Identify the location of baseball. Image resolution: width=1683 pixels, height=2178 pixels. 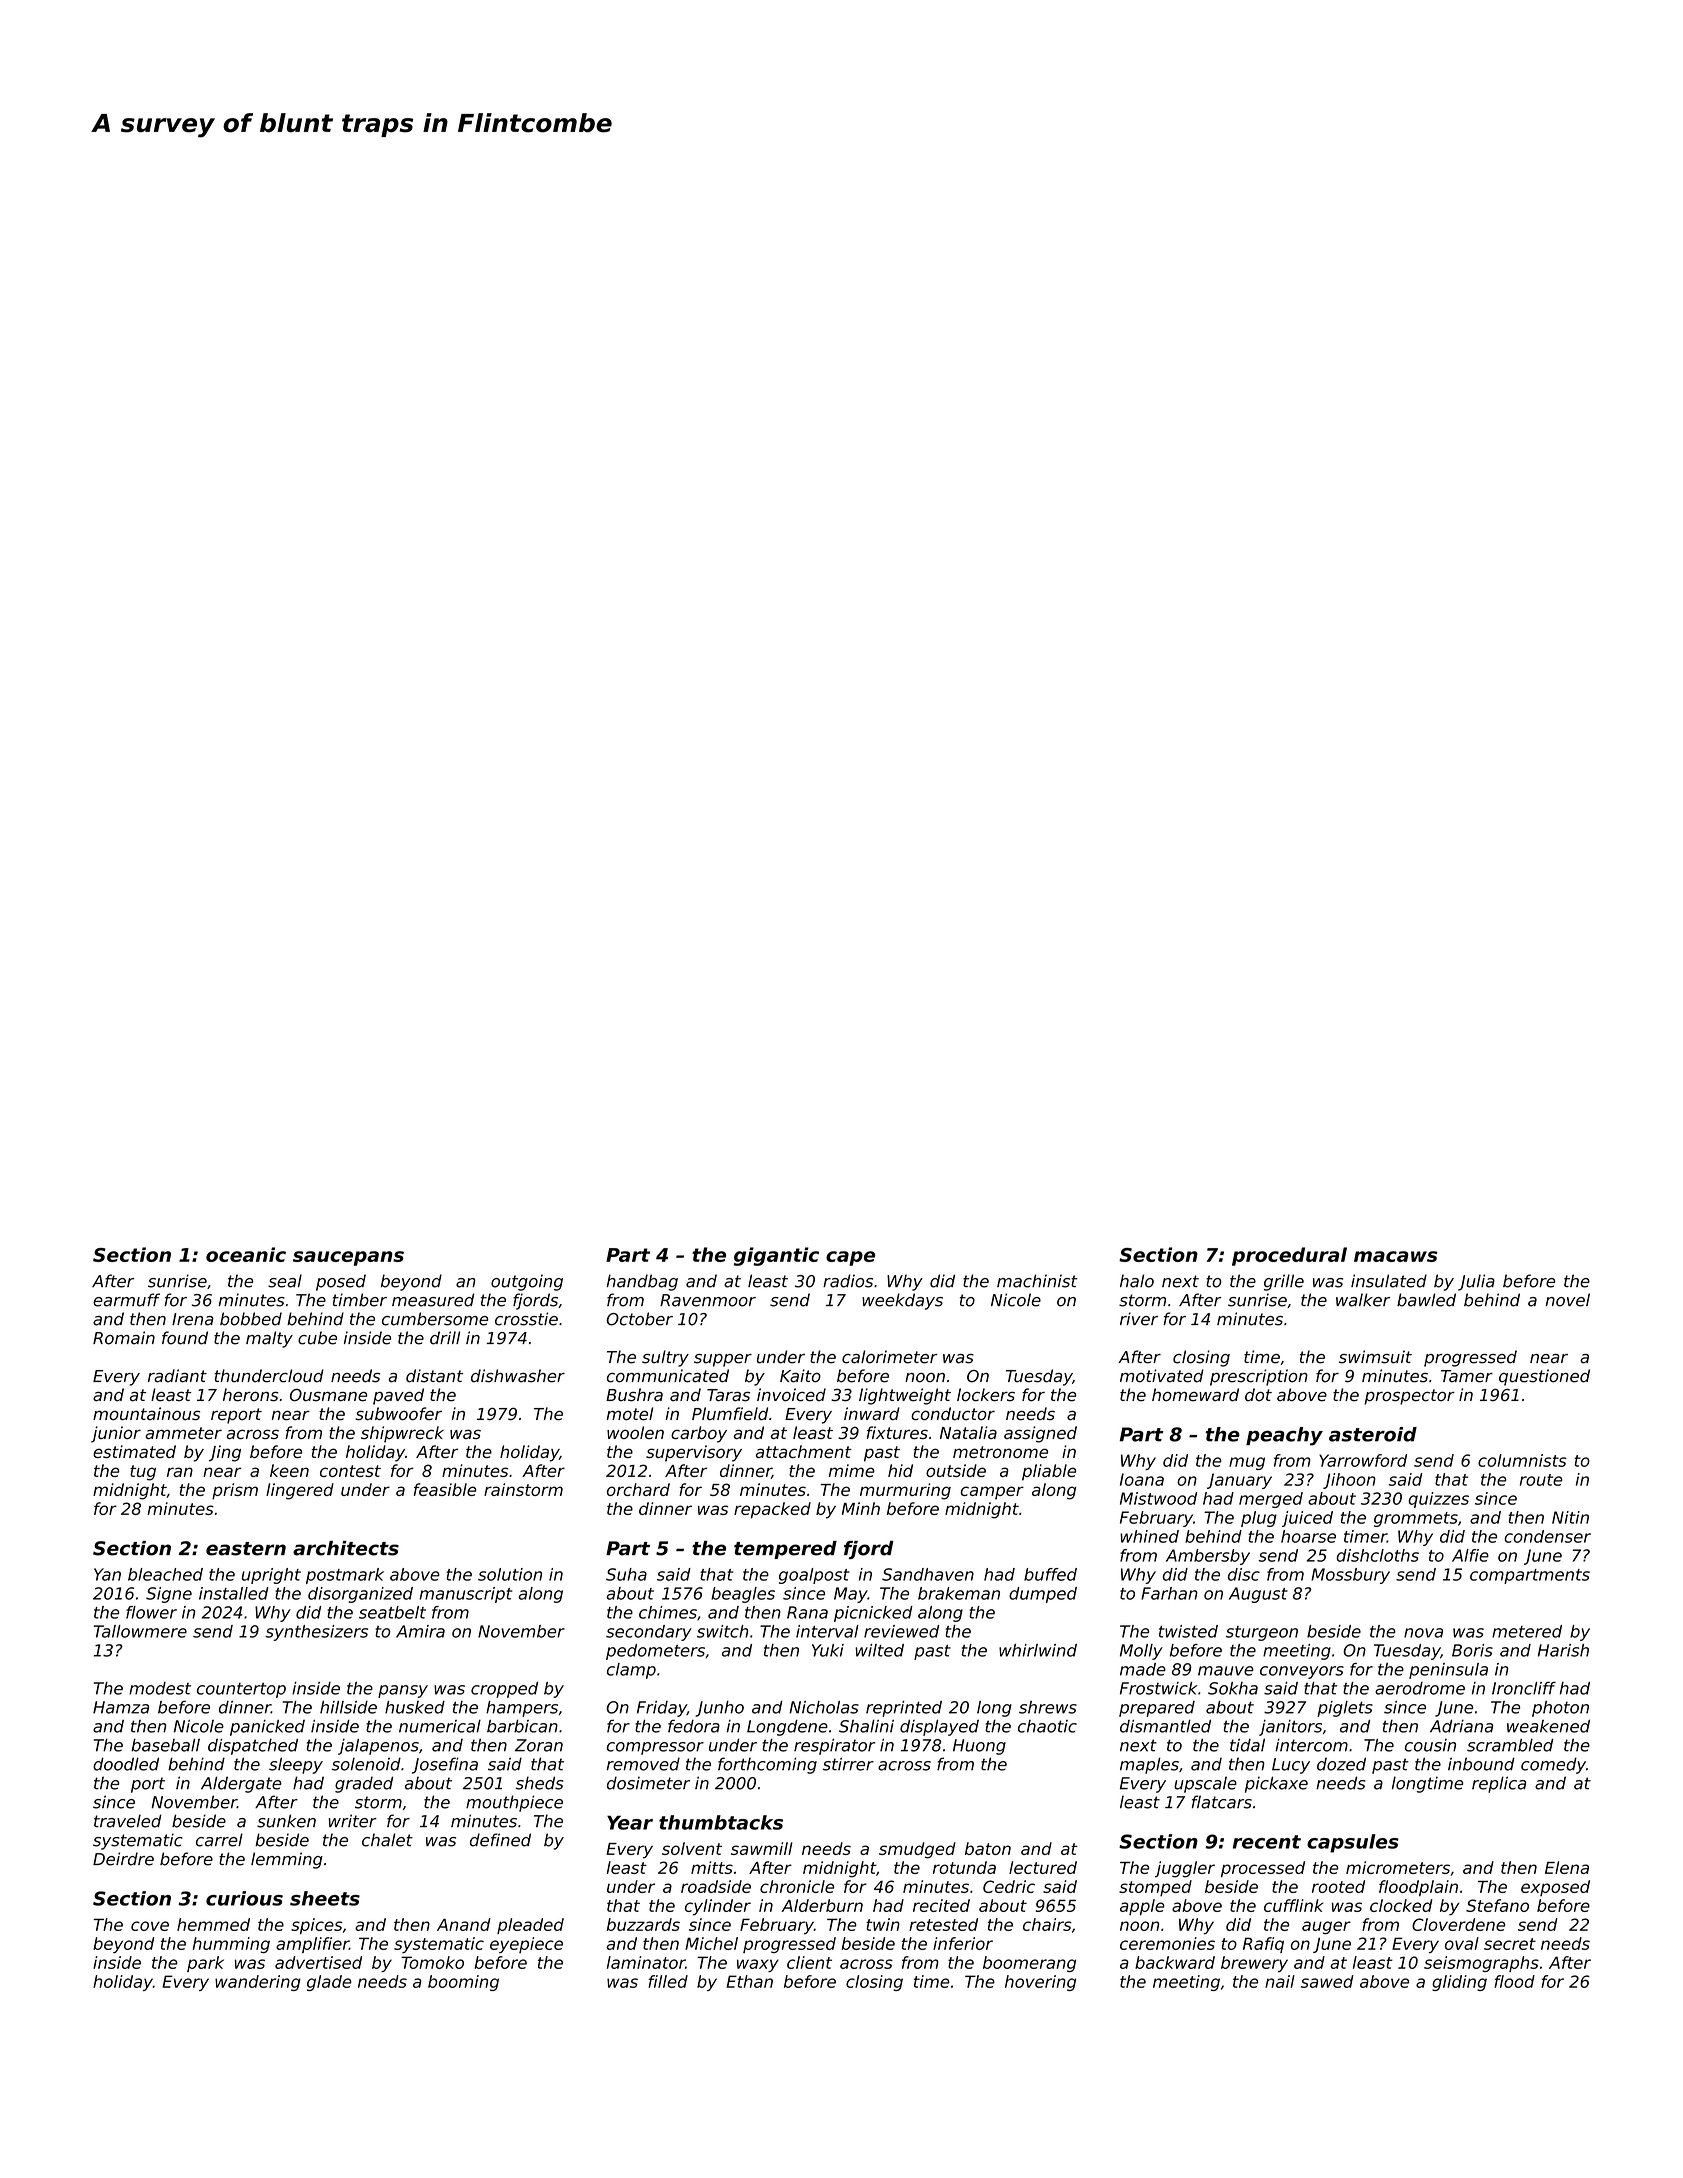
(165, 1745).
